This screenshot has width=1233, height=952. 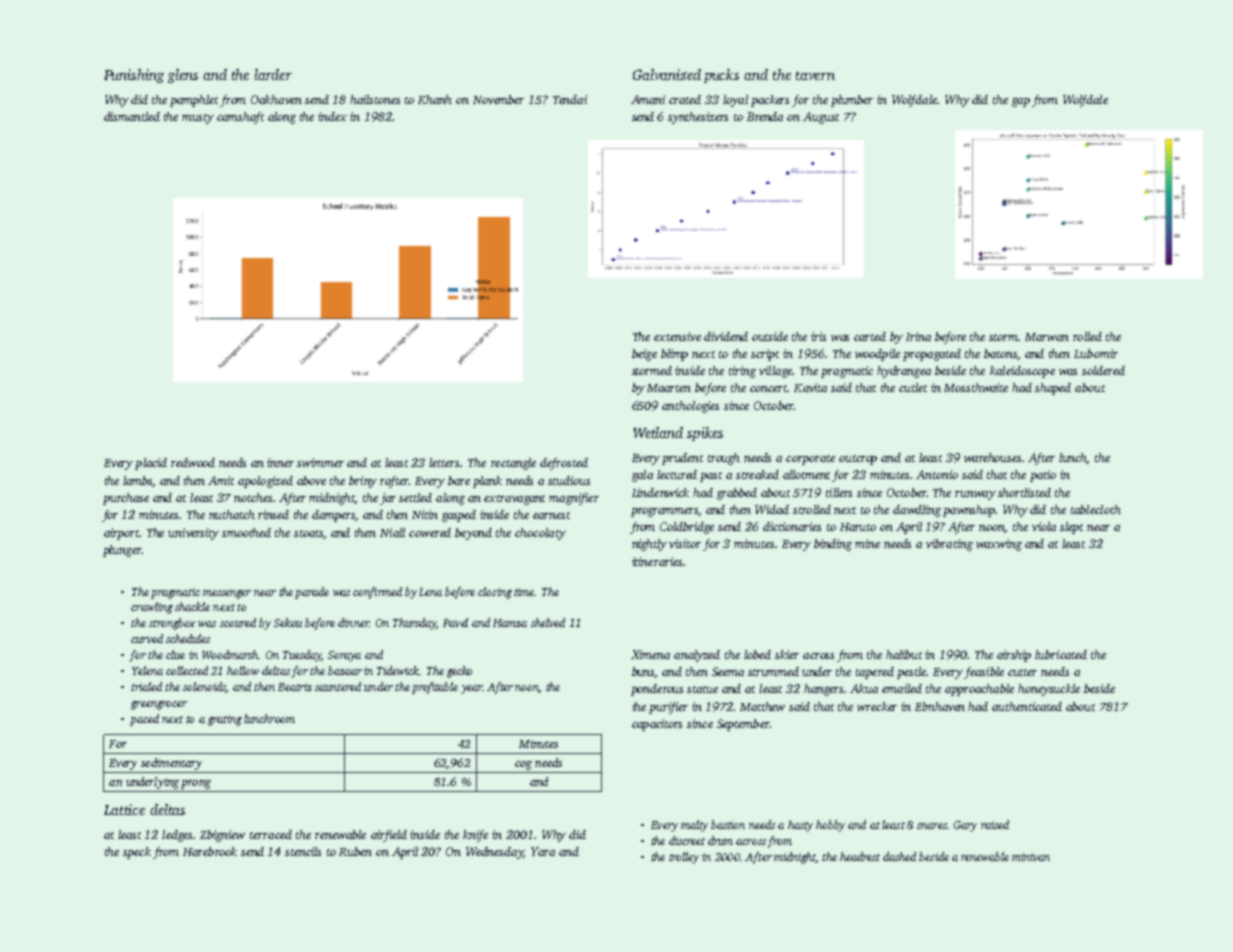 I want to click on Brenda, so click(x=765, y=116).
